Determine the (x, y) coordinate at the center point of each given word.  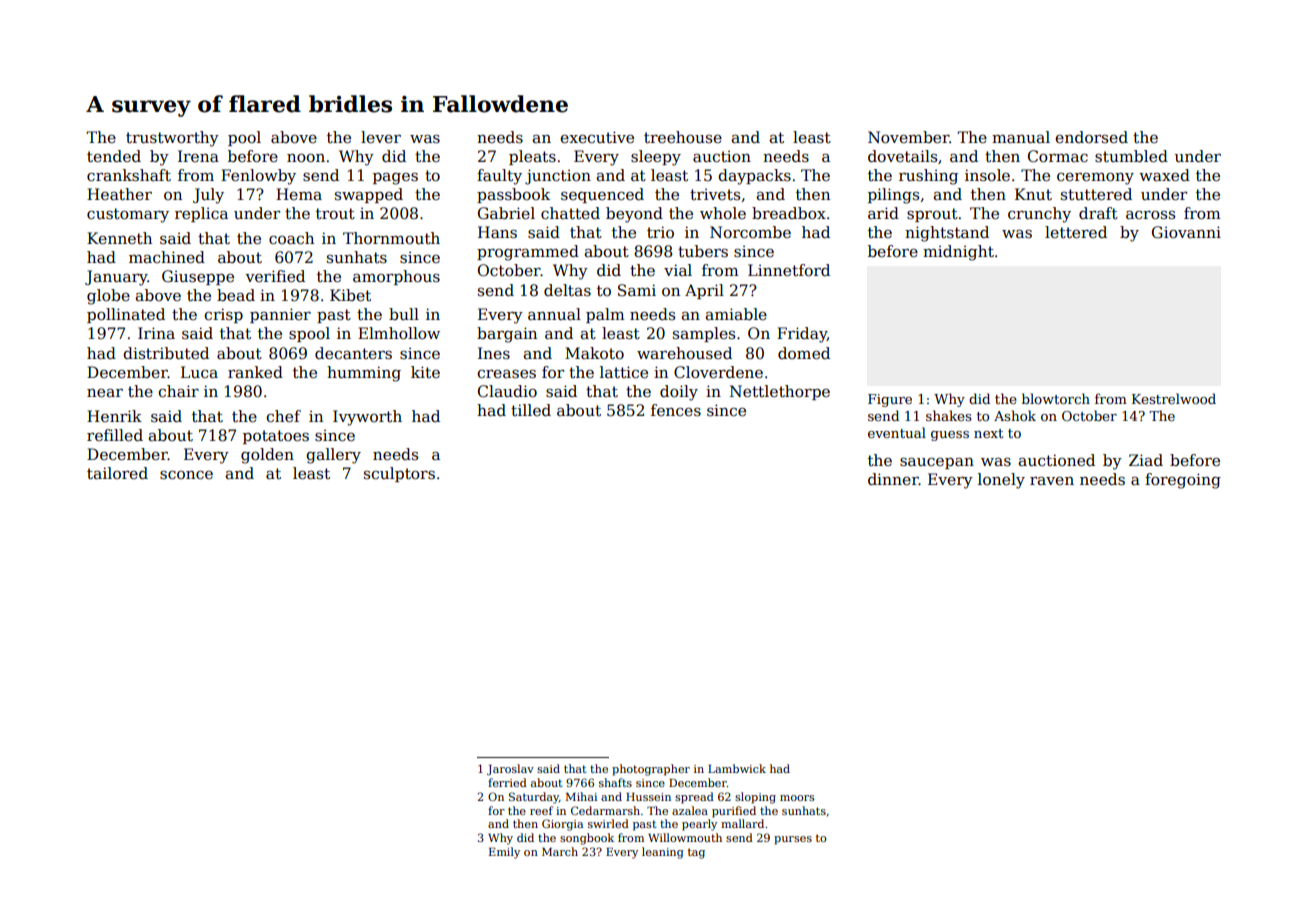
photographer (651, 770)
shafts (615, 782)
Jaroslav (510, 769)
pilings (893, 196)
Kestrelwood (1174, 398)
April (704, 291)
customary (128, 215)
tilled (531, 410)
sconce (186, 475)
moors (797, 798)
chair (178, 391)
